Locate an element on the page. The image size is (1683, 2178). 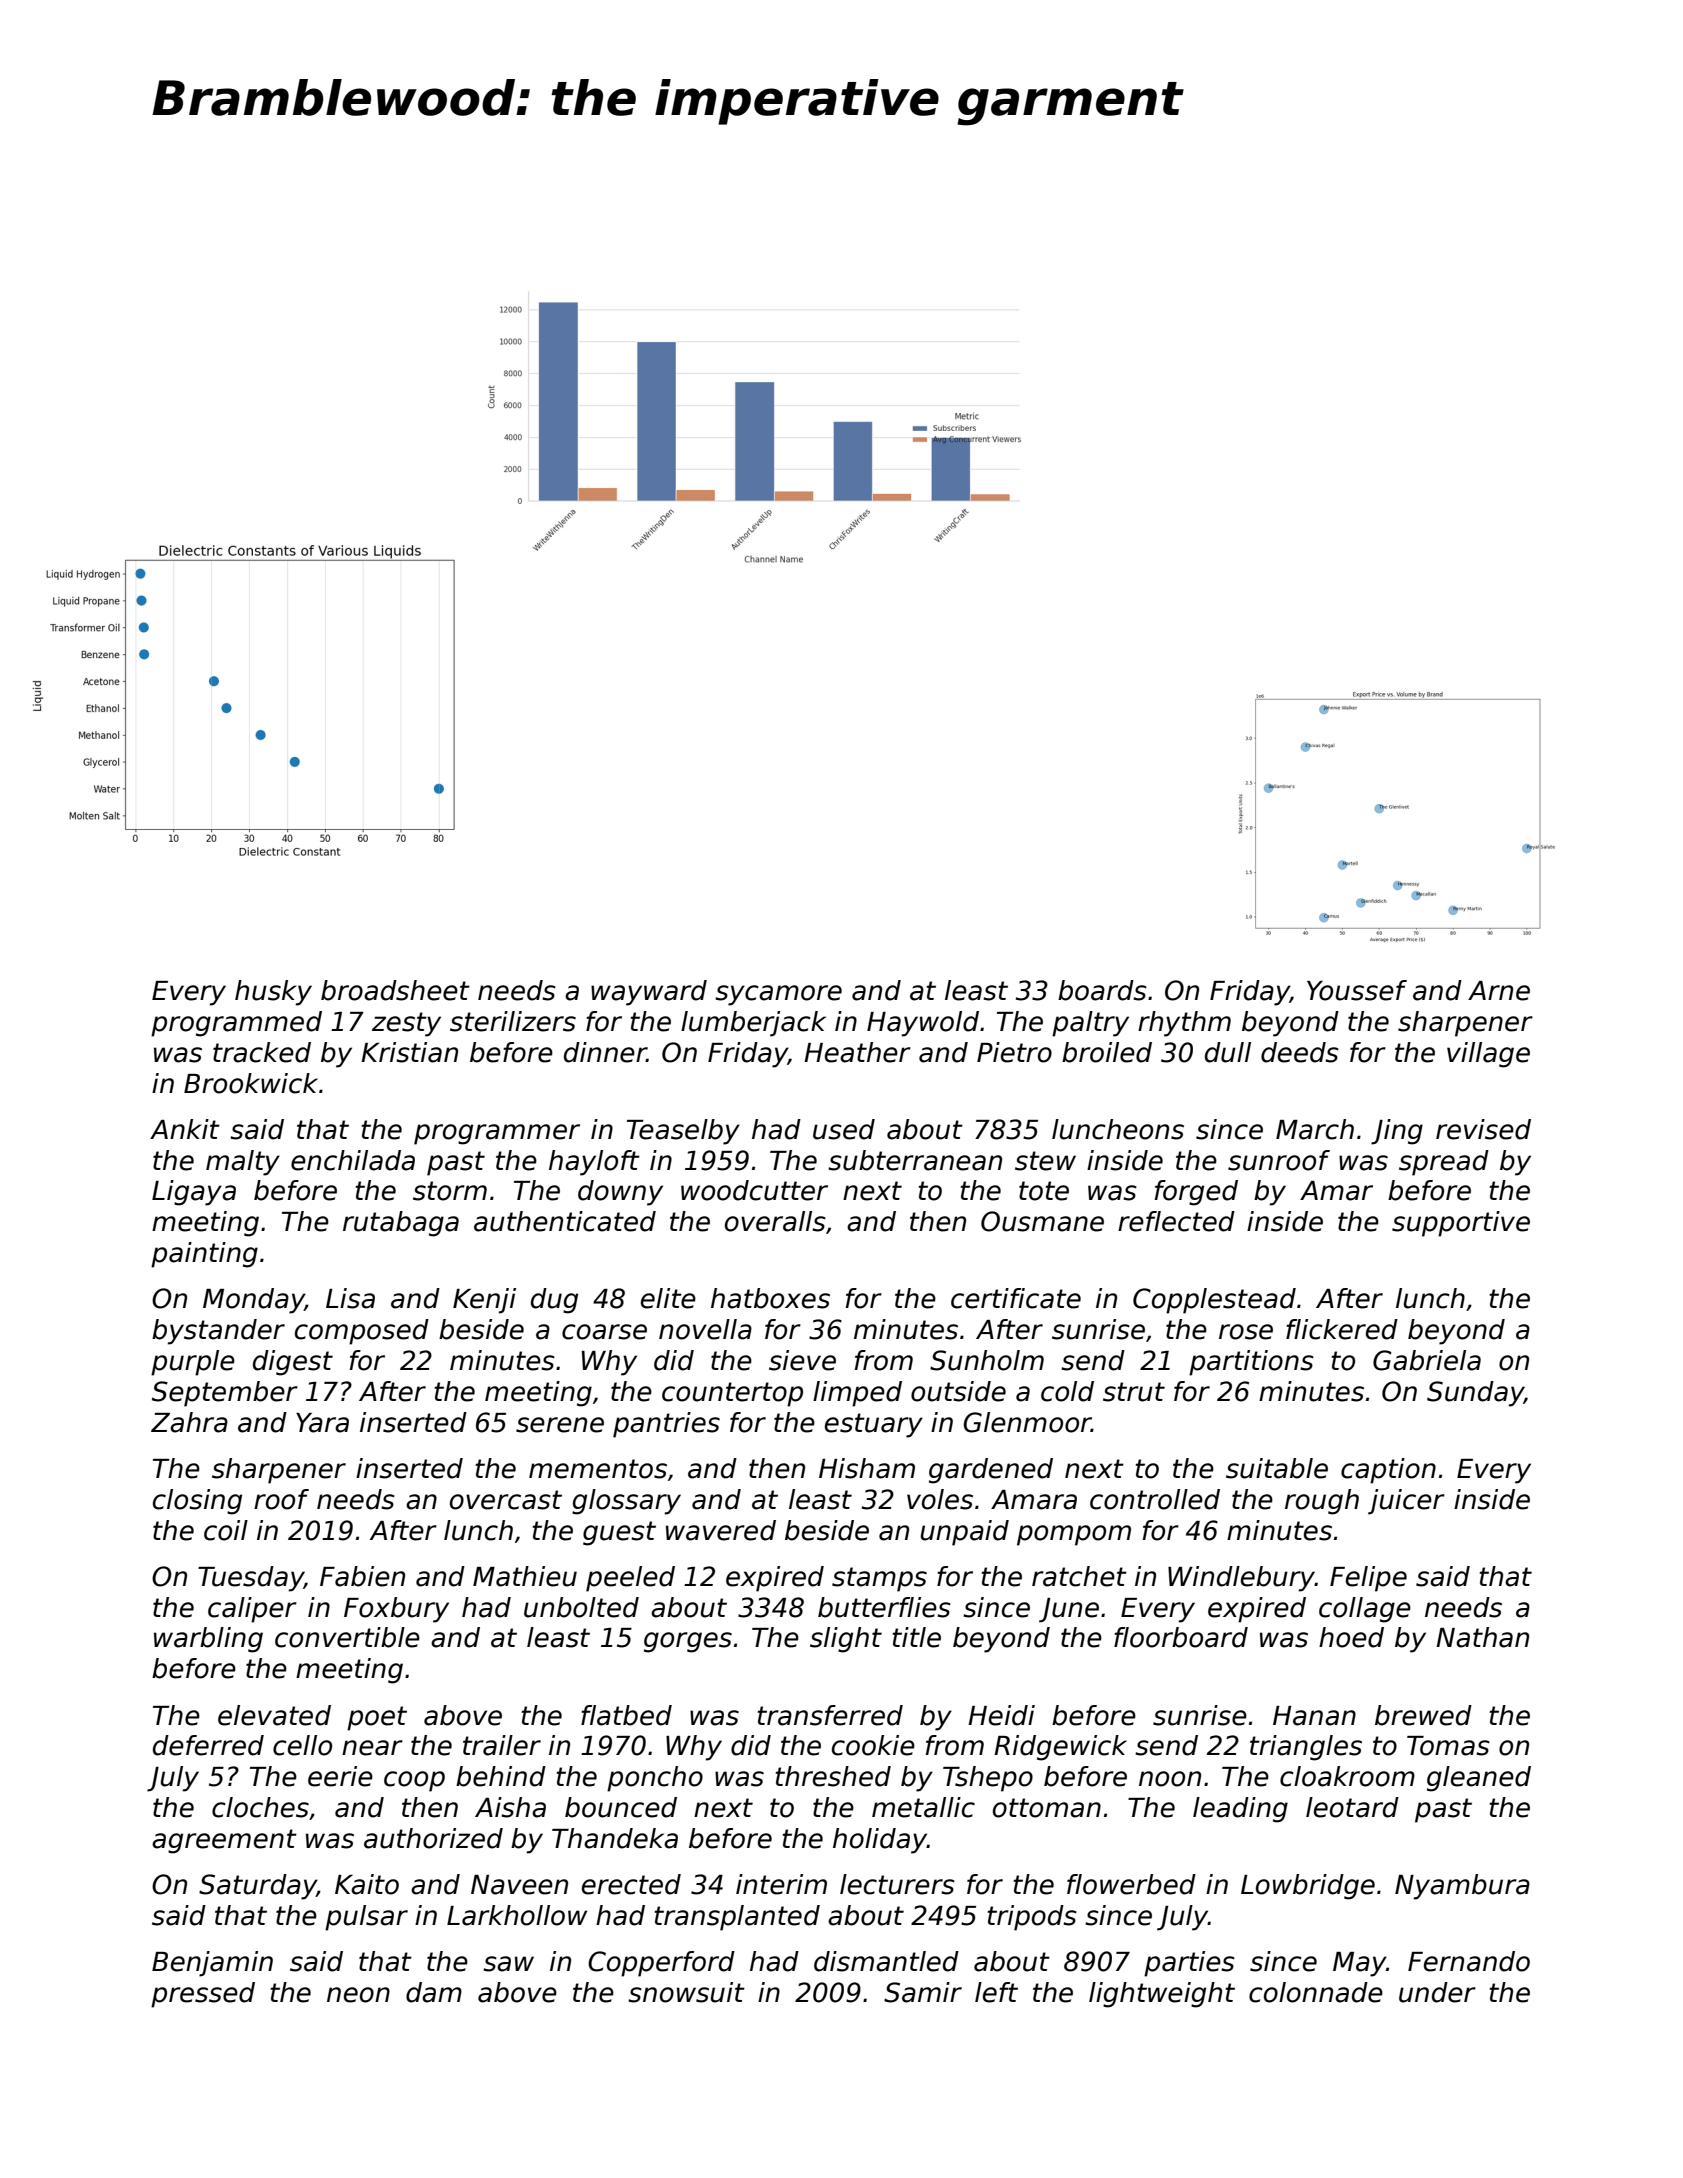
composed is located at coordinates (362, 1332).
